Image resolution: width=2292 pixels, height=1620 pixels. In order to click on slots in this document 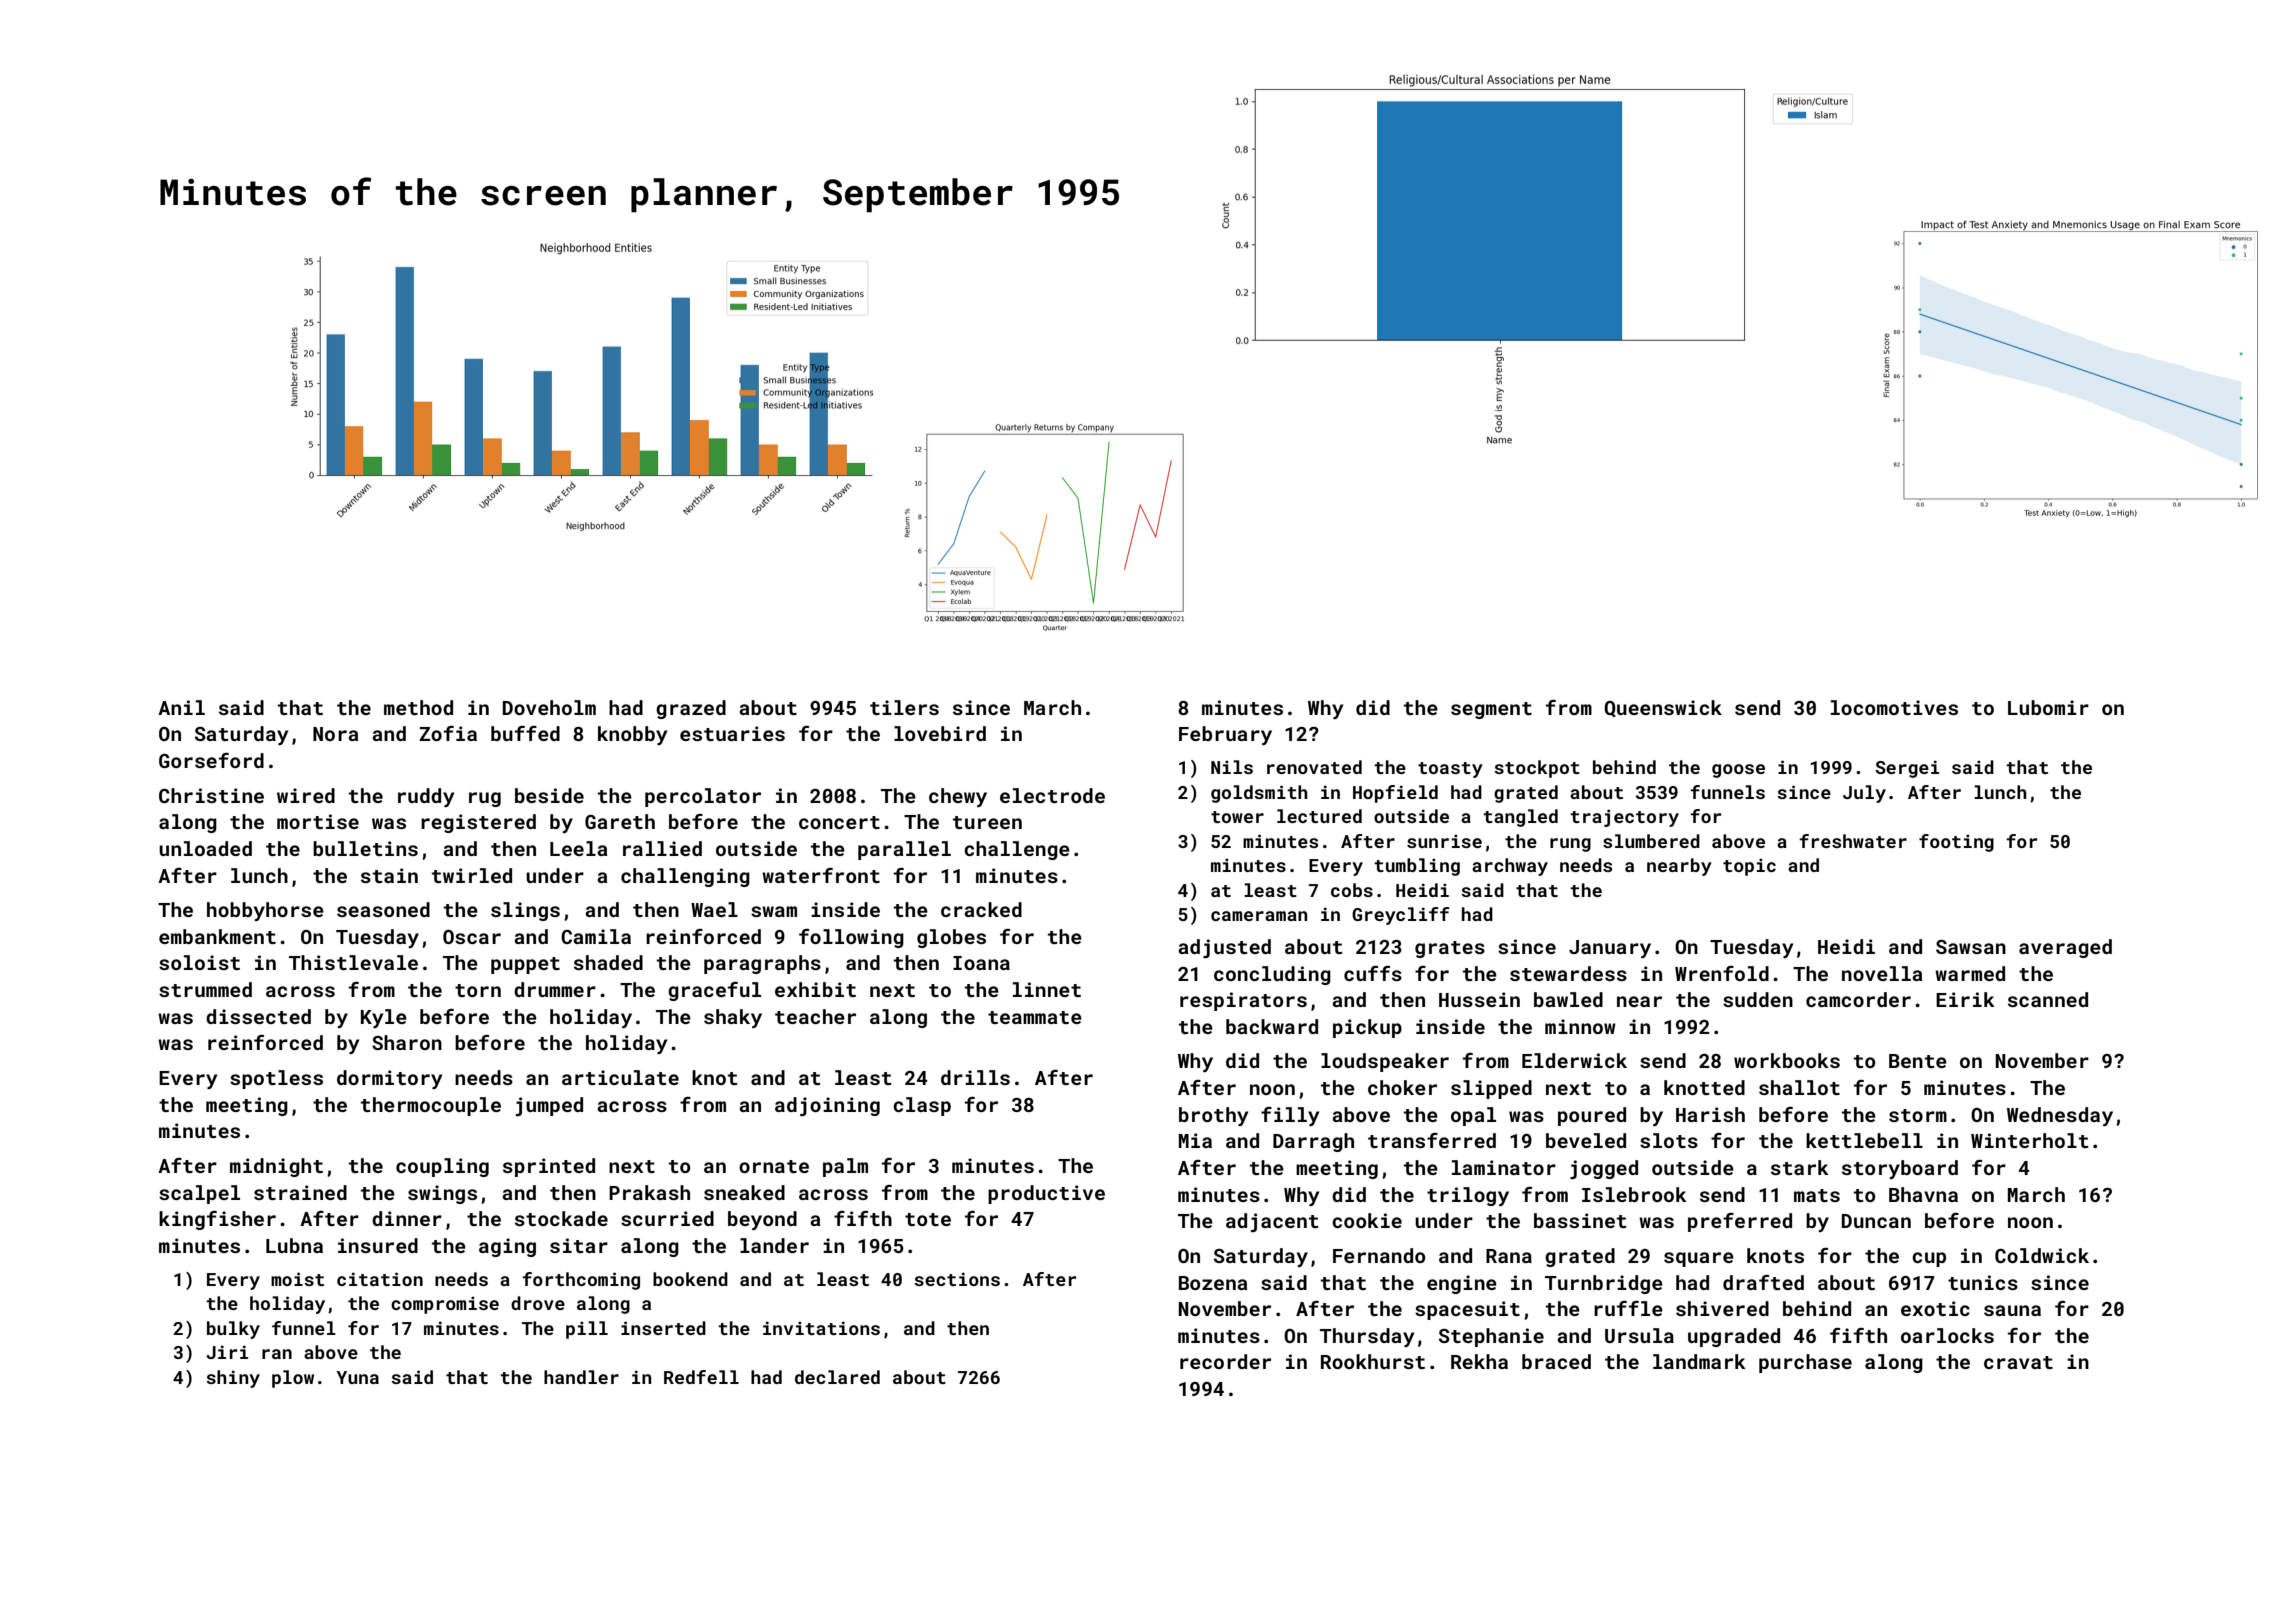, I will do `click(1669, 1140)`.
